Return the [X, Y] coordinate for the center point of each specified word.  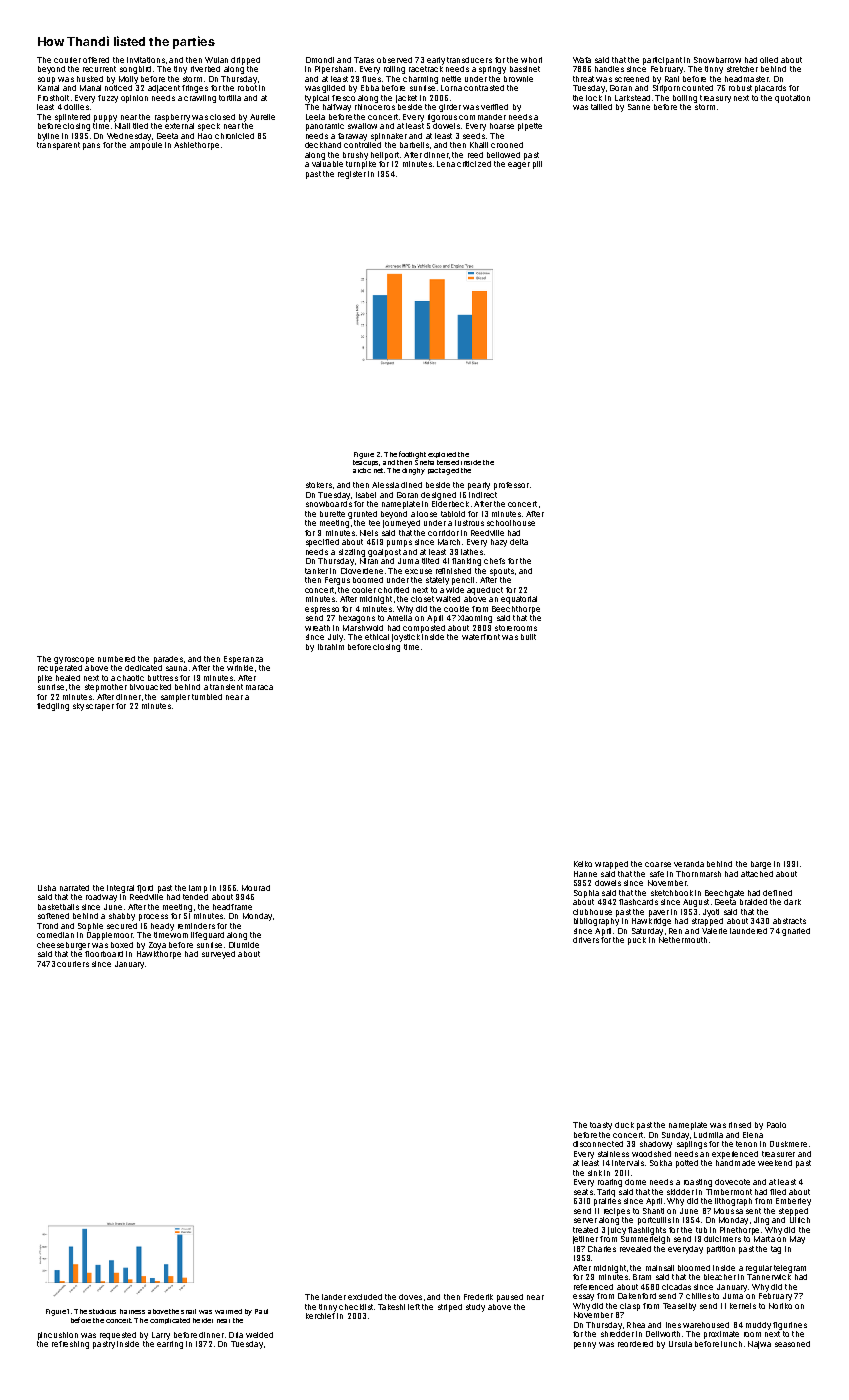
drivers [586, 940]
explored [442, 455]
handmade [735, 1163]
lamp [198, 889]
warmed [228, 1311]
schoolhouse [511, 523]
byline [48, 137]
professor [511, 486]
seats [583, 1192]
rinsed [740, 1125]
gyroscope [74, 660]
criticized [474, 164]
